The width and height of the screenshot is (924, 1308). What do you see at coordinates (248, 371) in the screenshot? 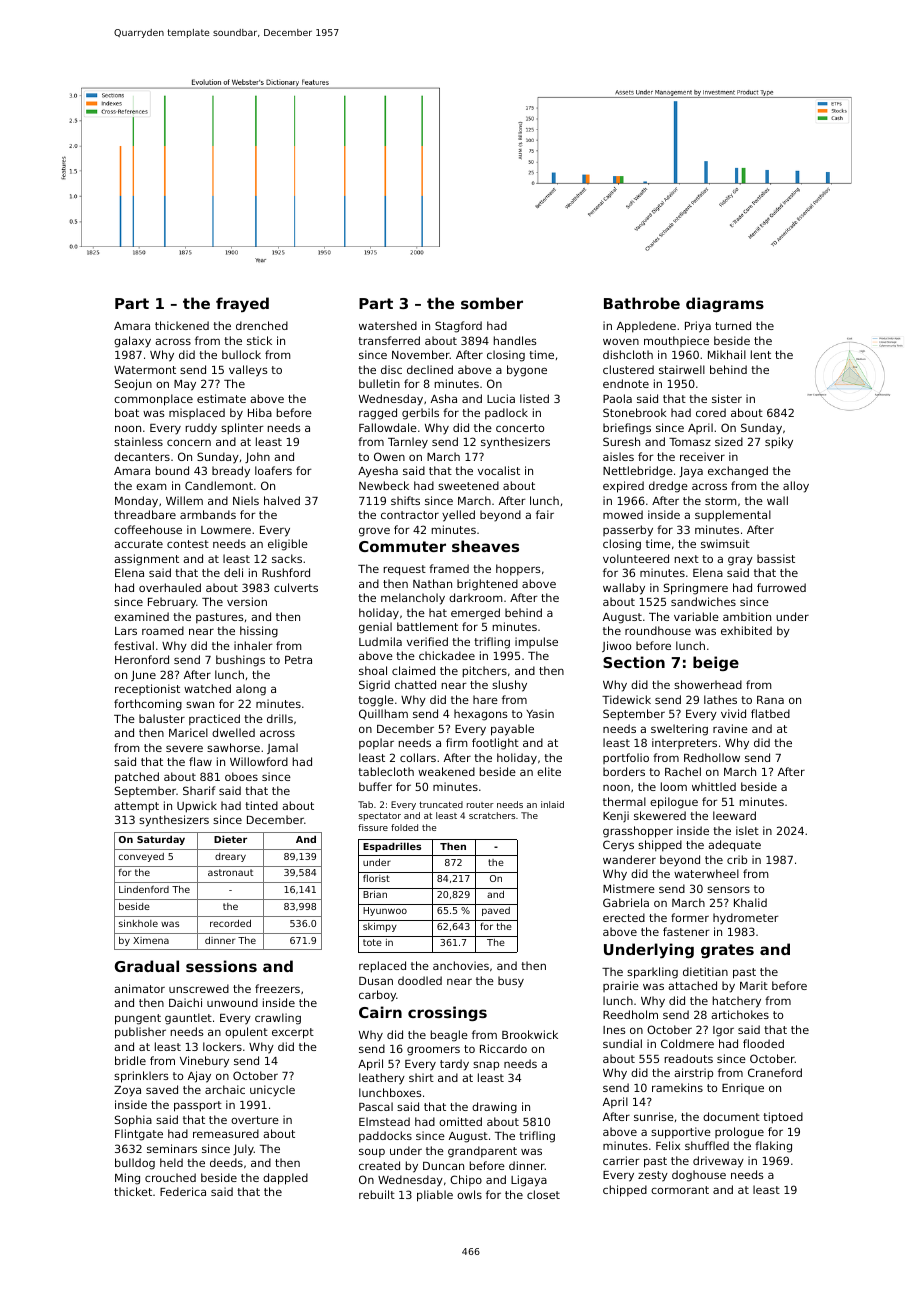
I see `valleys` at bounding box center [248, 371].
